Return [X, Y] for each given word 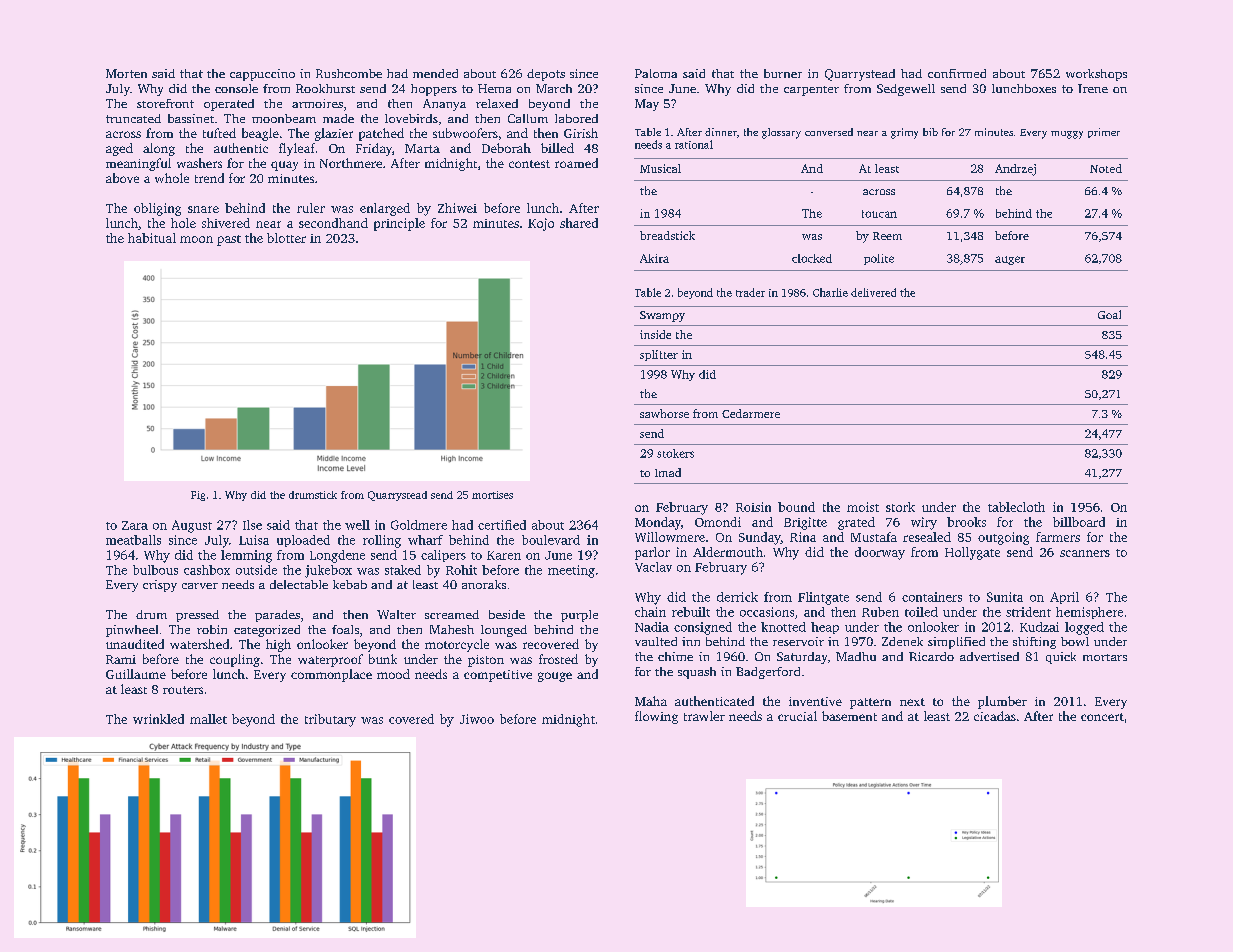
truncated [133, 118]
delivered [873, 292]
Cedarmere [751, 413]
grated [856, 523]
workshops [1096, 75]
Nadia [652, 627]
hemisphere [1089, 613]
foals [345, 629]
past [229, 240]
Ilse [252, 525]
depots [546, 75]
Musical [660, 168]
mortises [492, 495]
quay [284, 166]
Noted [1106, 168]
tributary [330, 720]
